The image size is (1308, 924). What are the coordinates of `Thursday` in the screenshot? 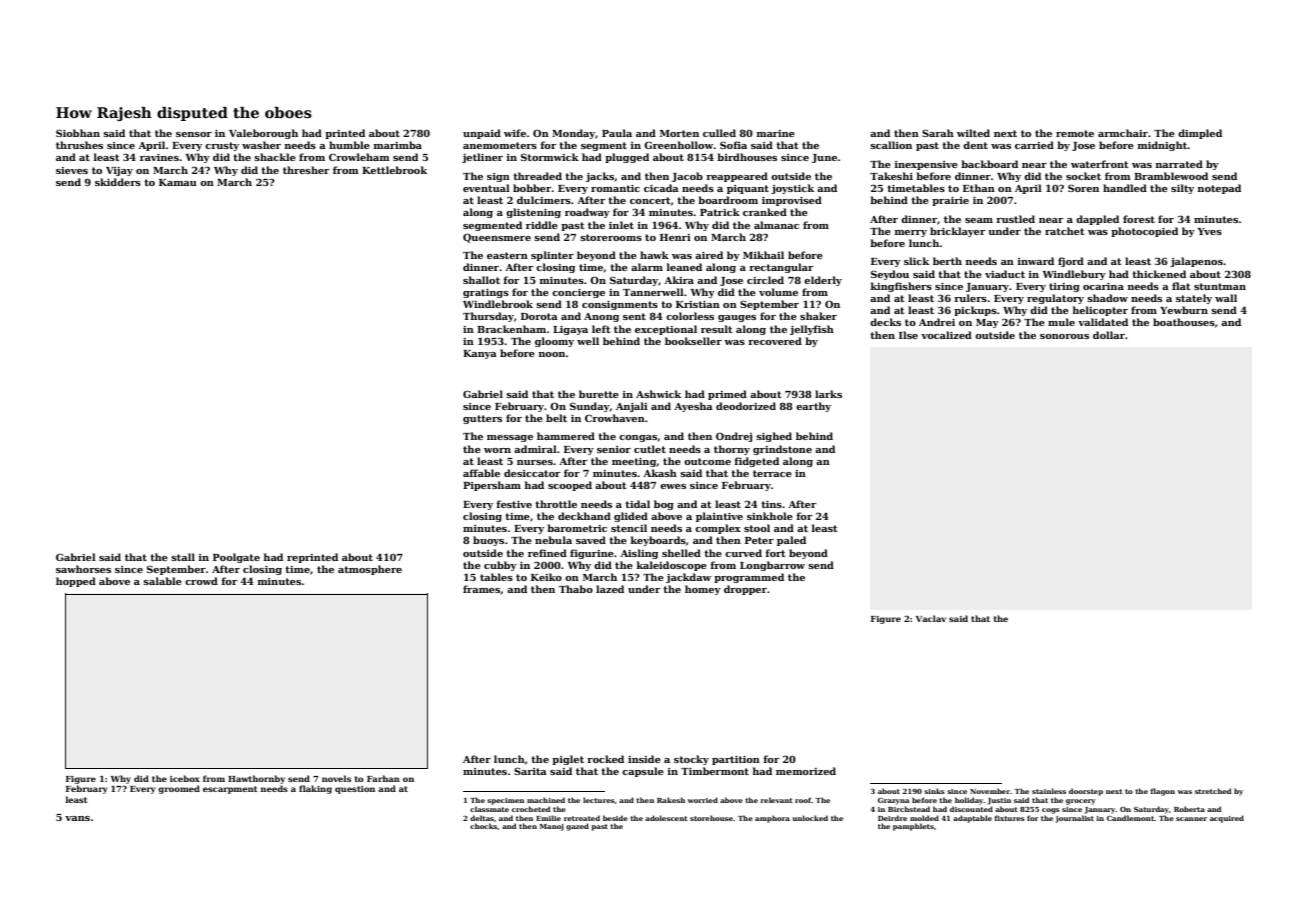 It's located at (488, 317).
